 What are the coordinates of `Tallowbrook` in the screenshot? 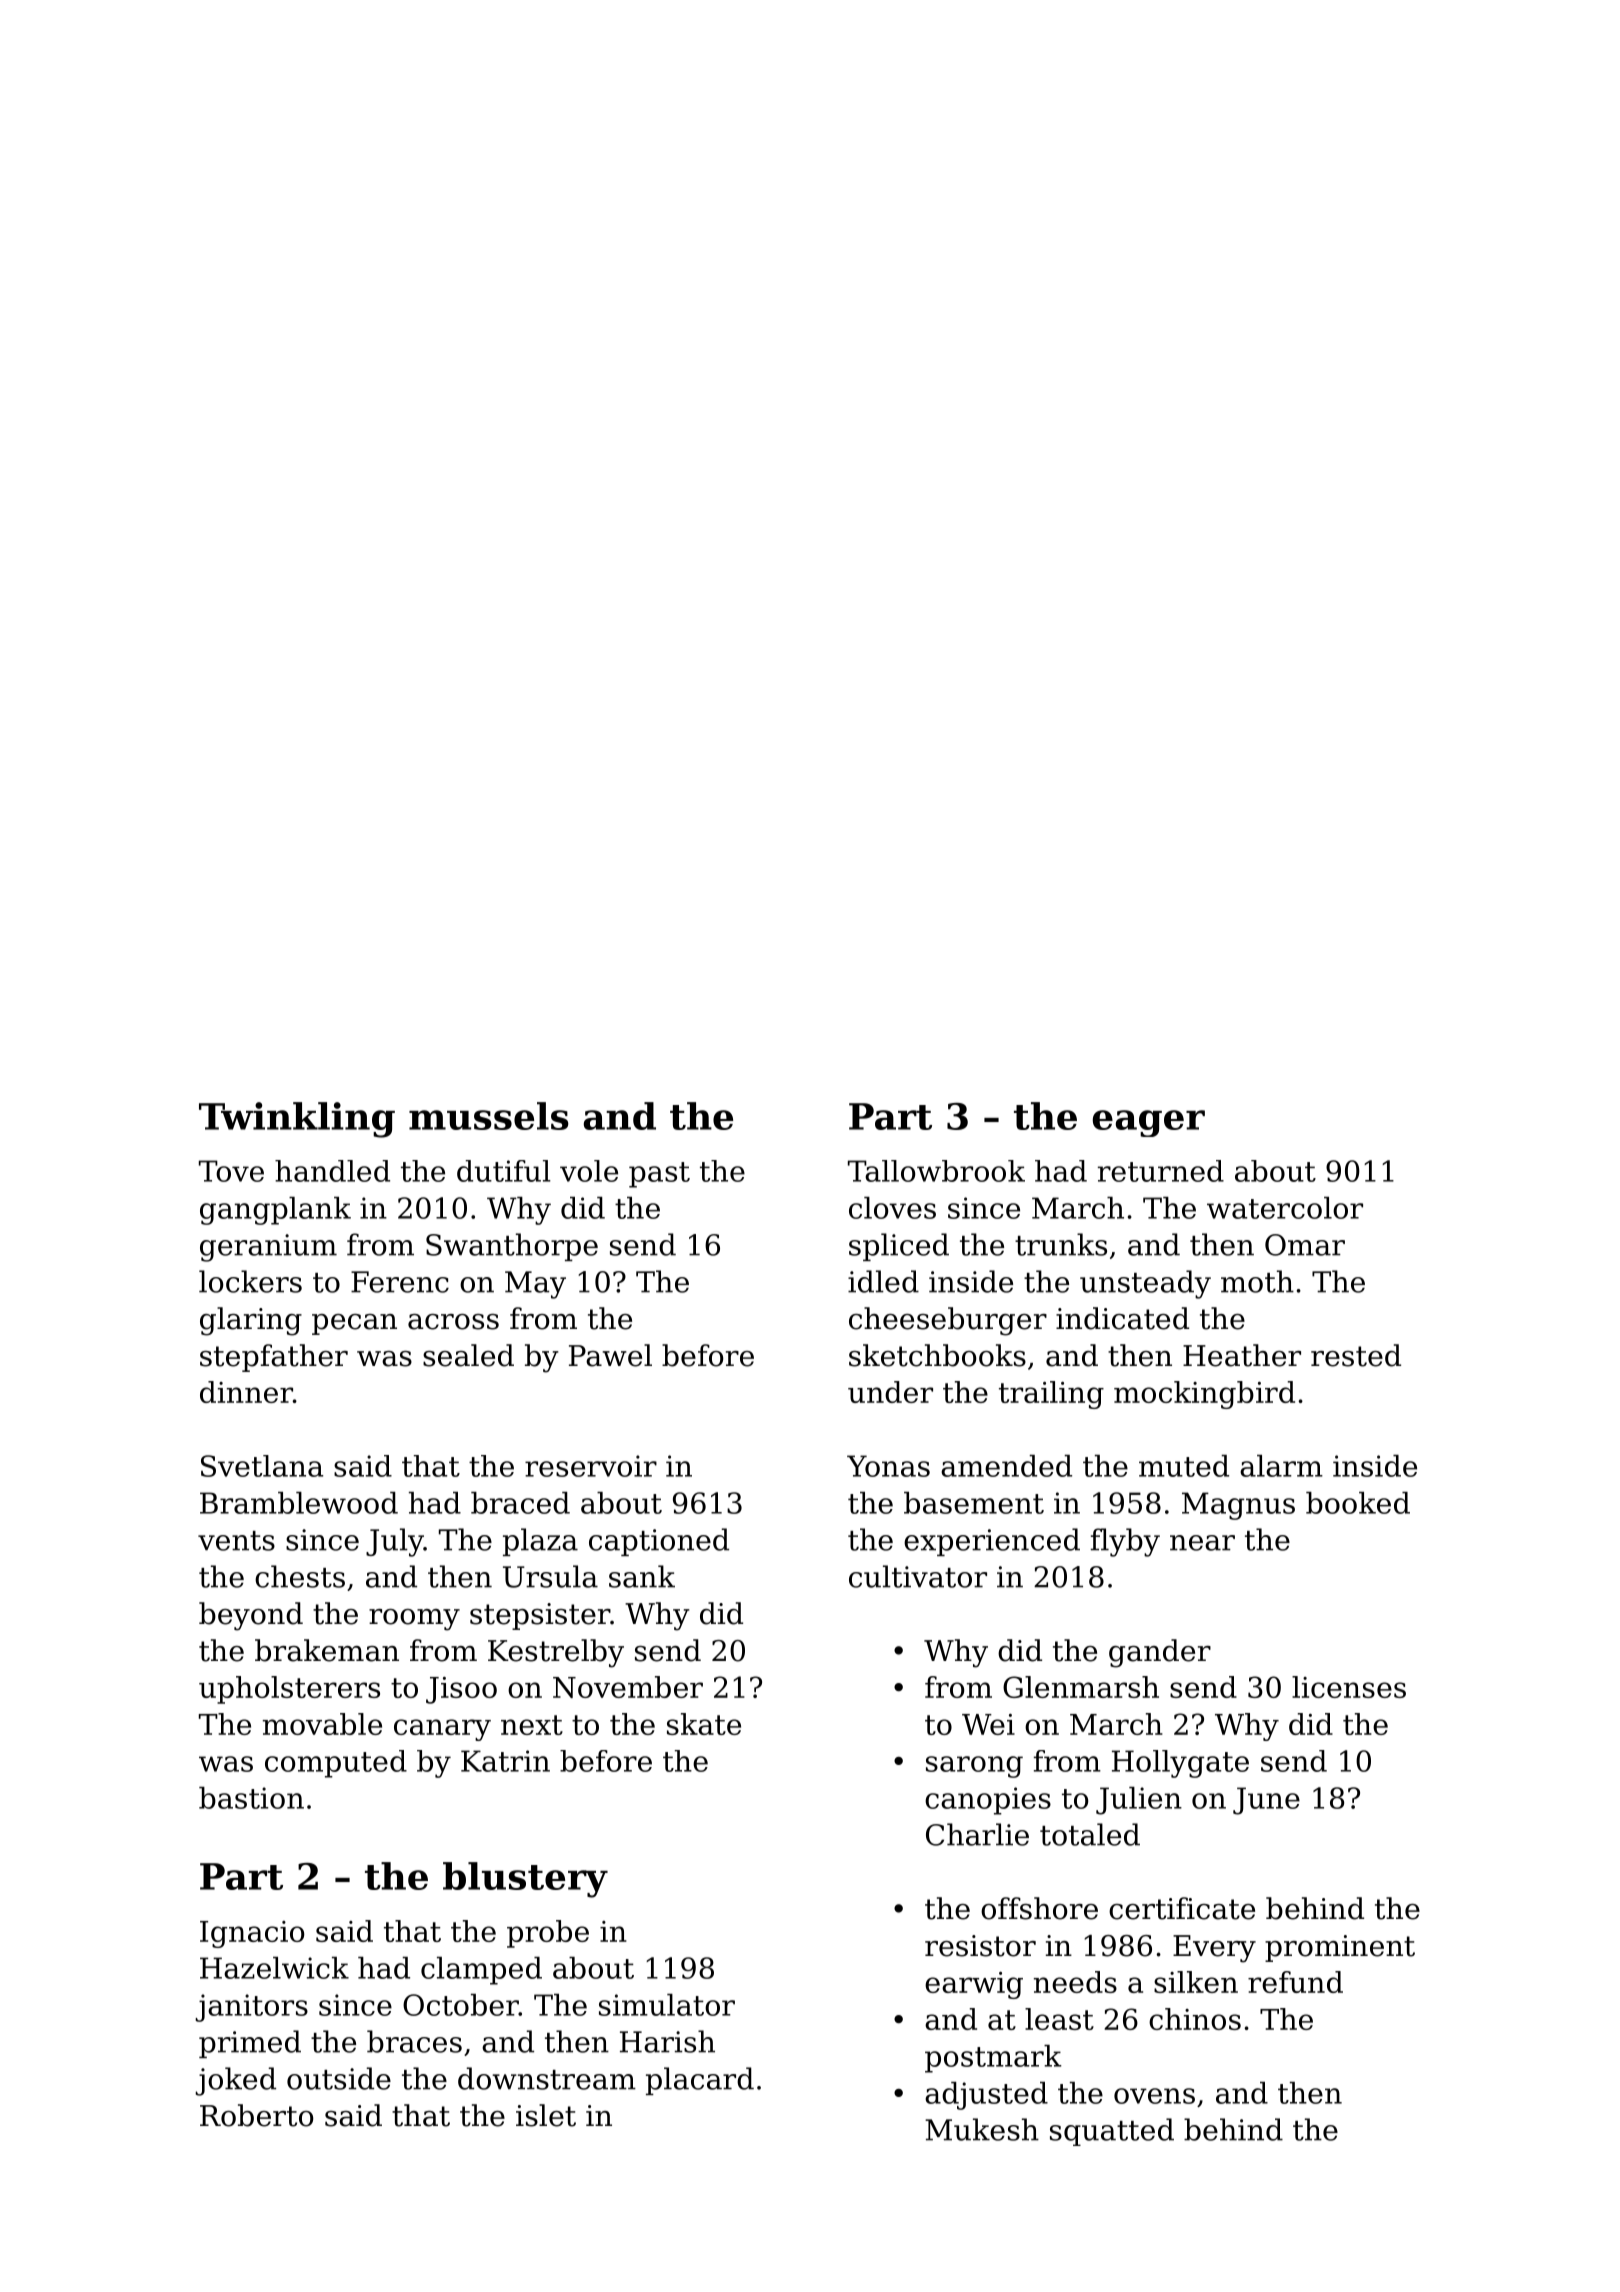 It's located at (936, 1171).
